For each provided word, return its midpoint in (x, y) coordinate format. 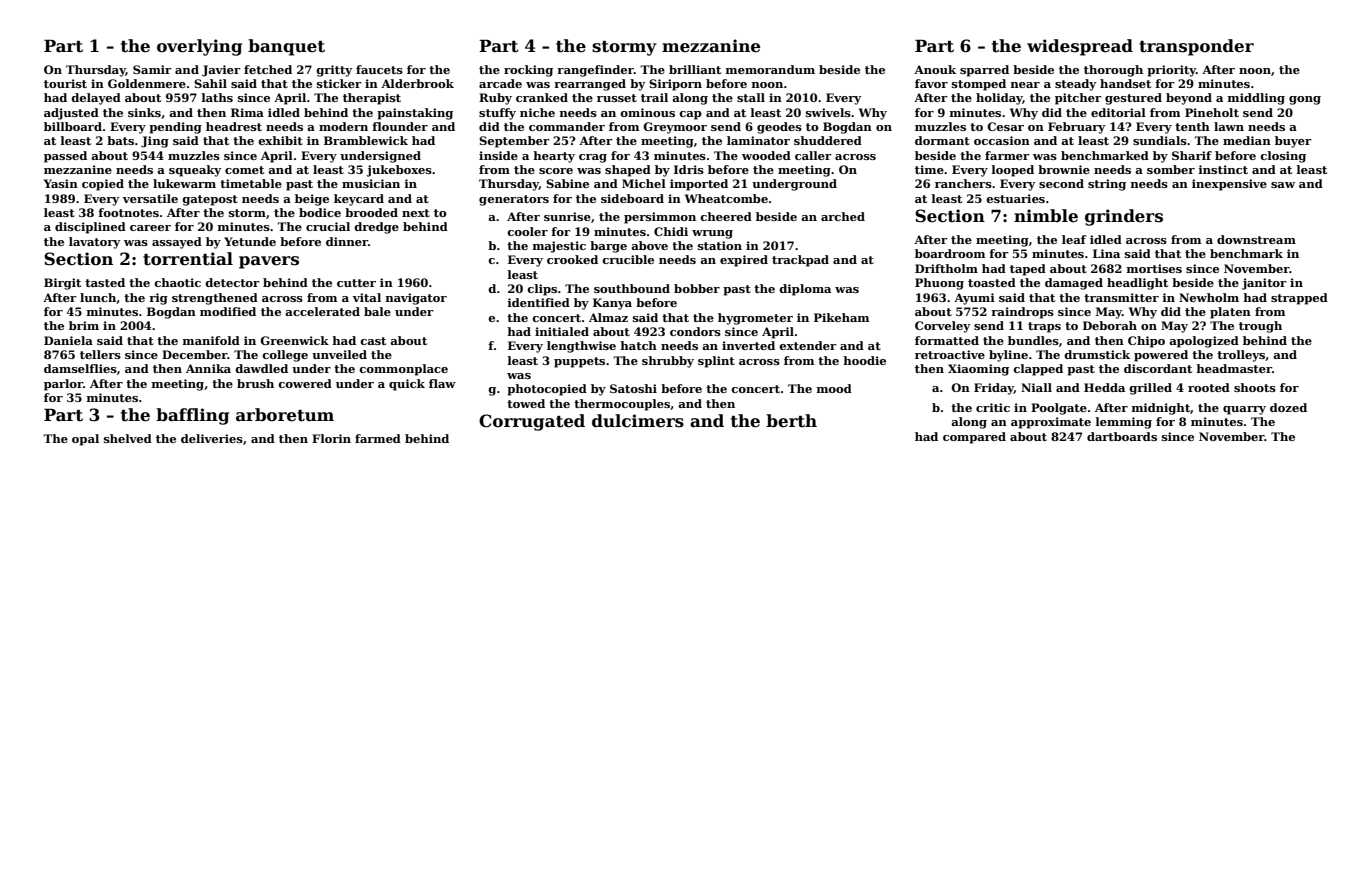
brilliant (695, 69)
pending (175, 128)
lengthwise (581, 347)
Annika (208, 368)
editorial (1118, 112)
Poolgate (1059, 409)
